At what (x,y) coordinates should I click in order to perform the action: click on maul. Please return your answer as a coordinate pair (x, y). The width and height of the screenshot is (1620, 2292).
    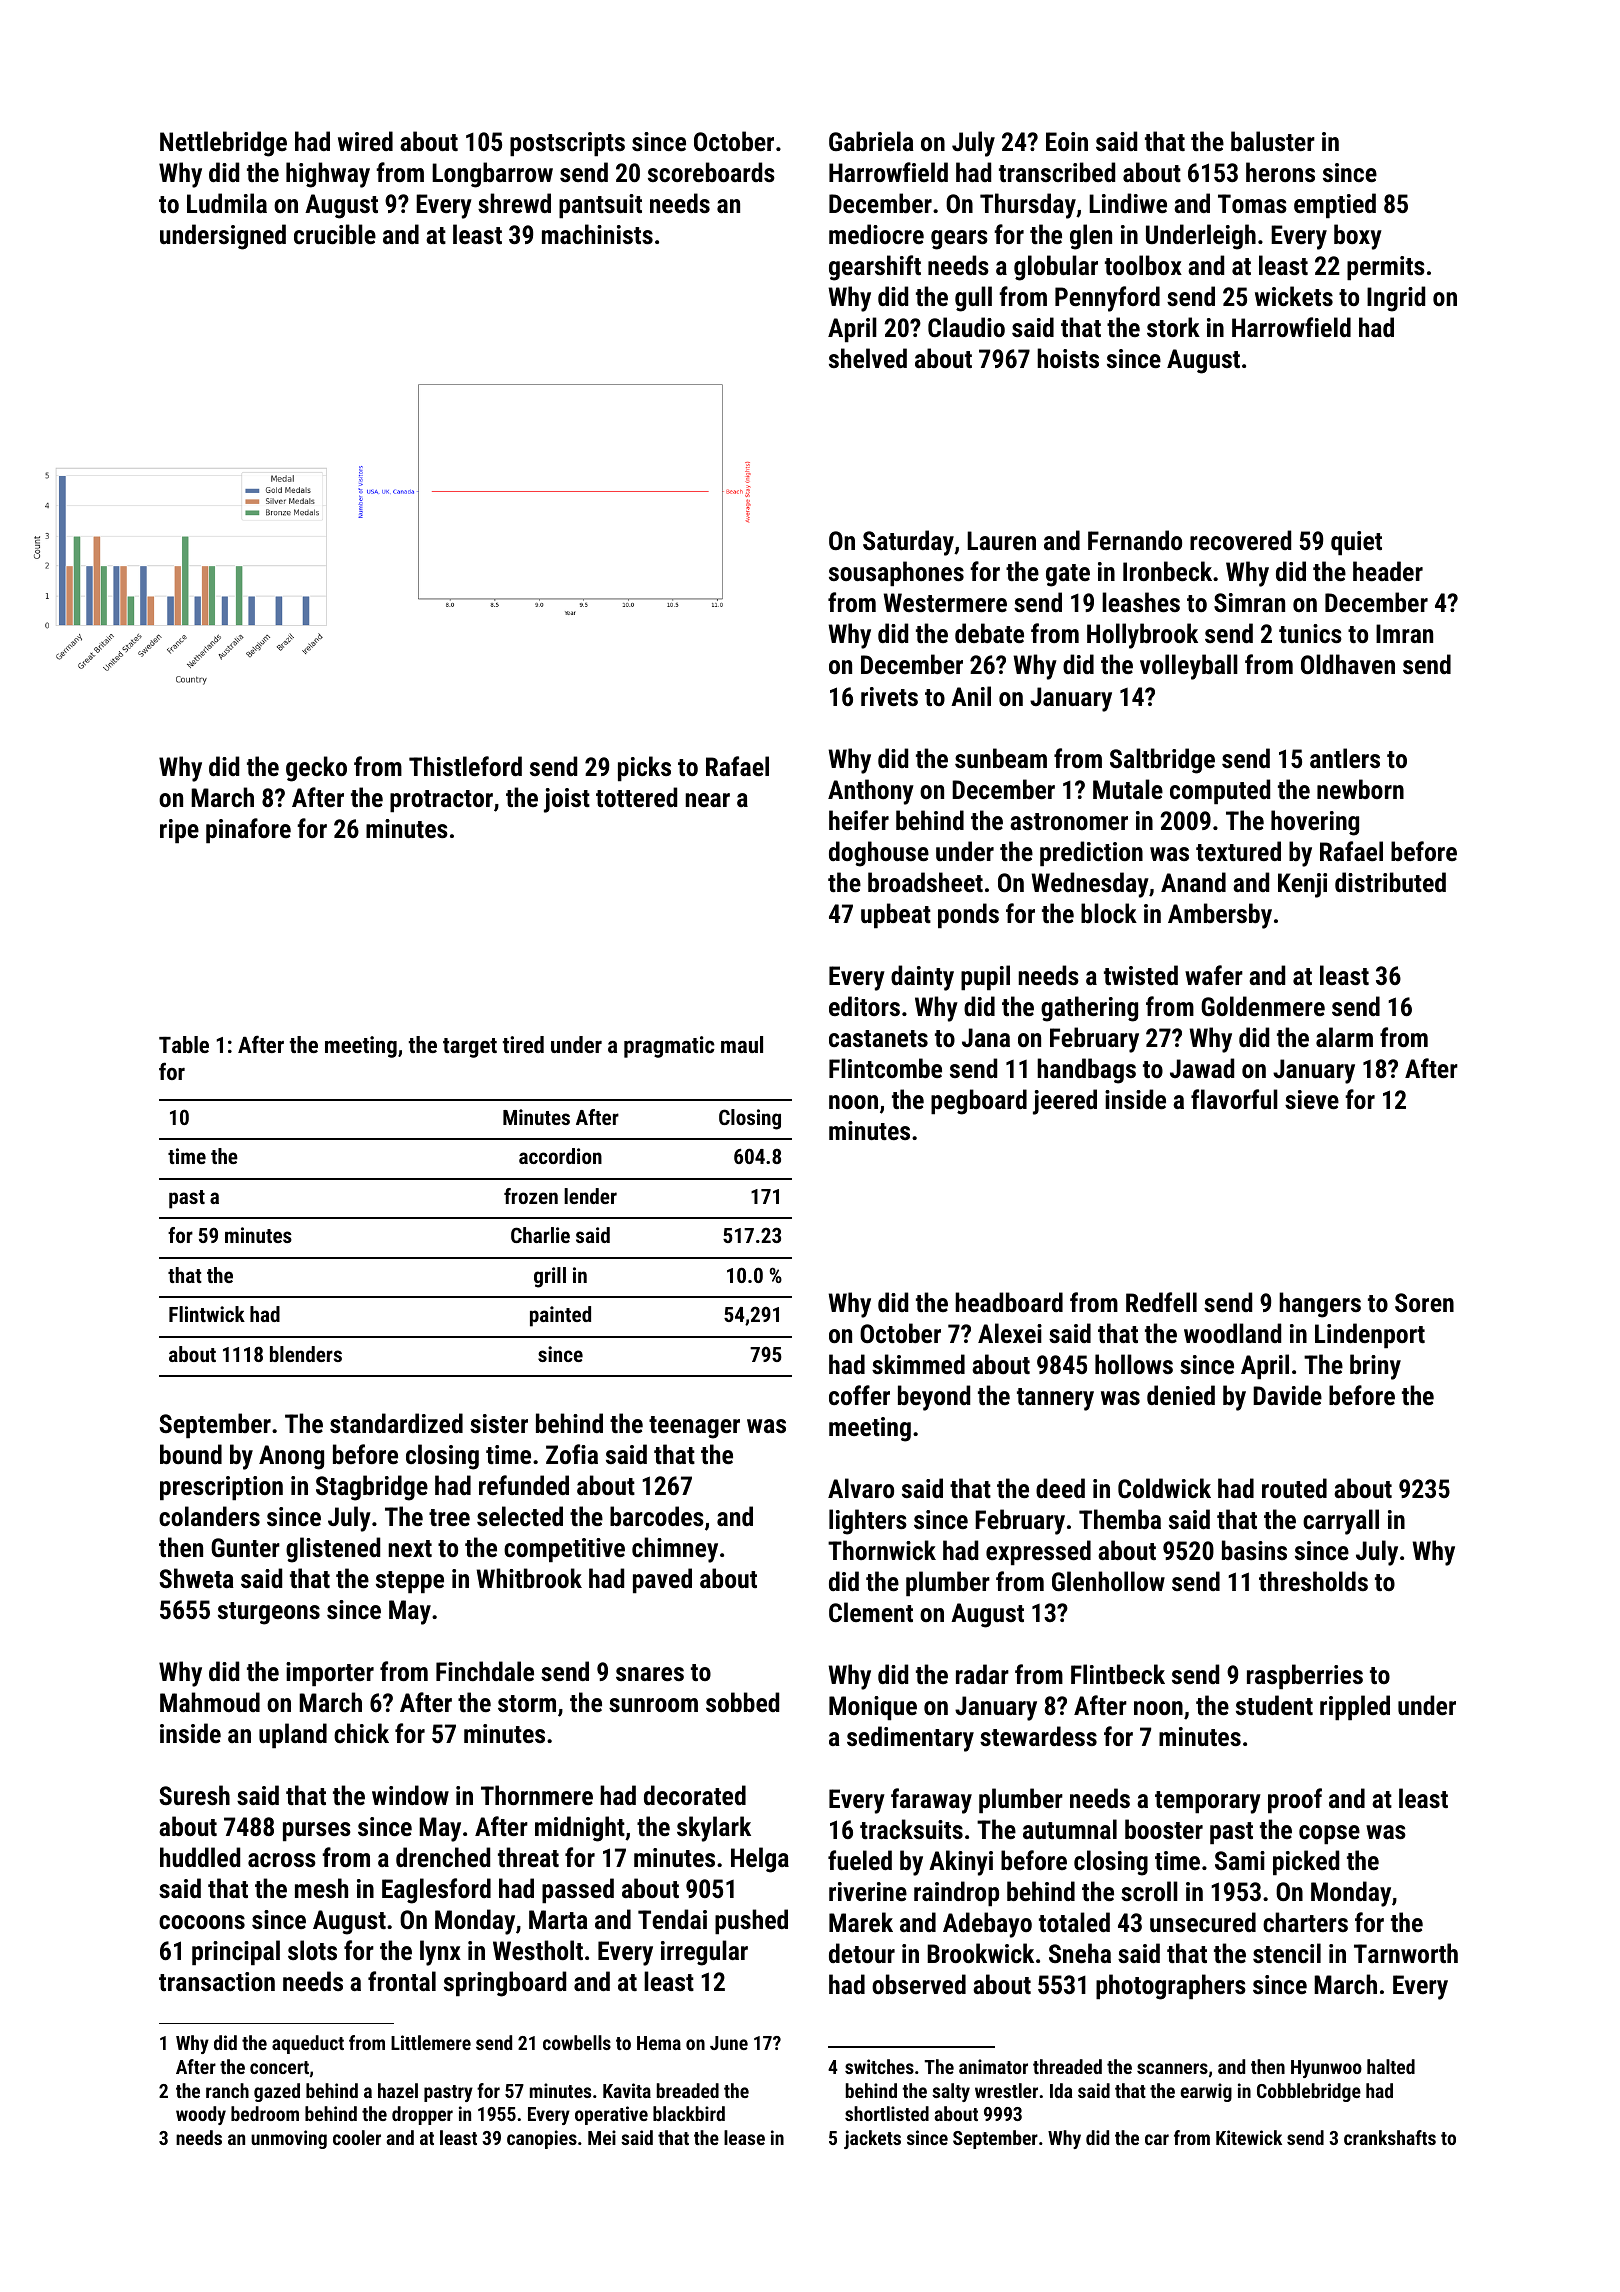
    Looking at the image, I should click on (742, 1044).
